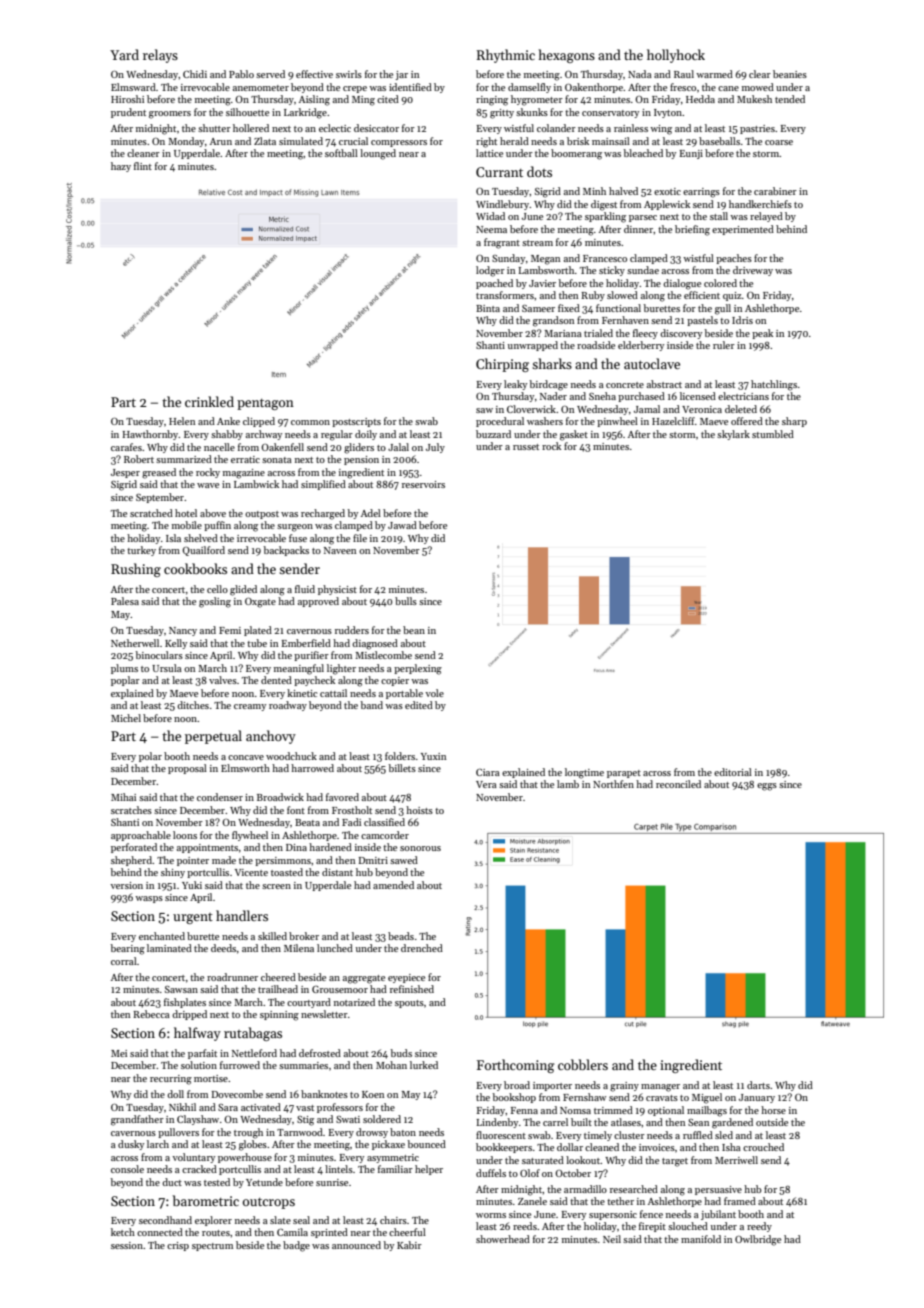 The width and height of the screenshot is (924, 1308). Describe the element at coordinates (280, 1220) in the screenshot. I see `slate` at that location.
